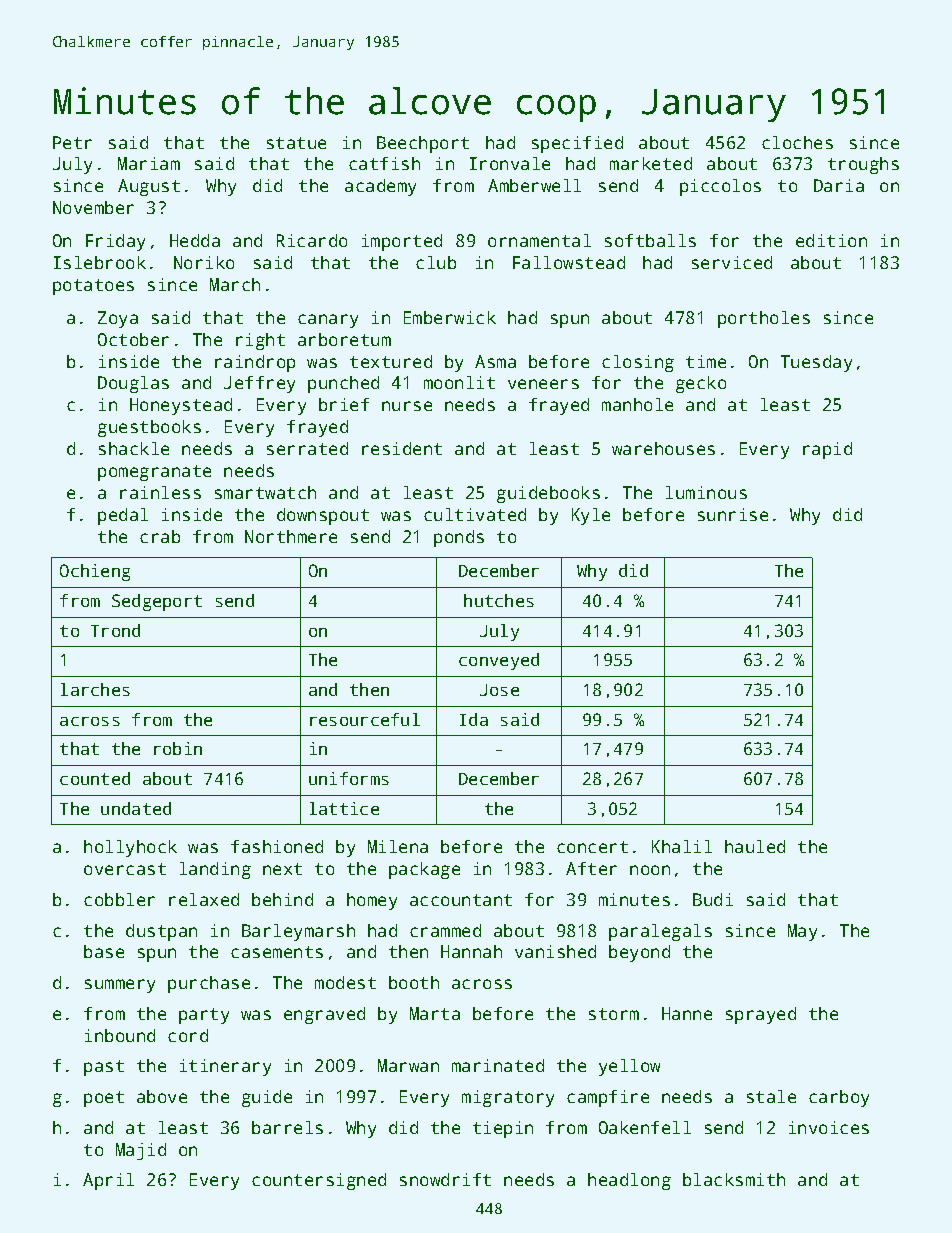  What do you see at coordinates (436, 262) in the image?
I see `club` at bounding box center [436, 262].
